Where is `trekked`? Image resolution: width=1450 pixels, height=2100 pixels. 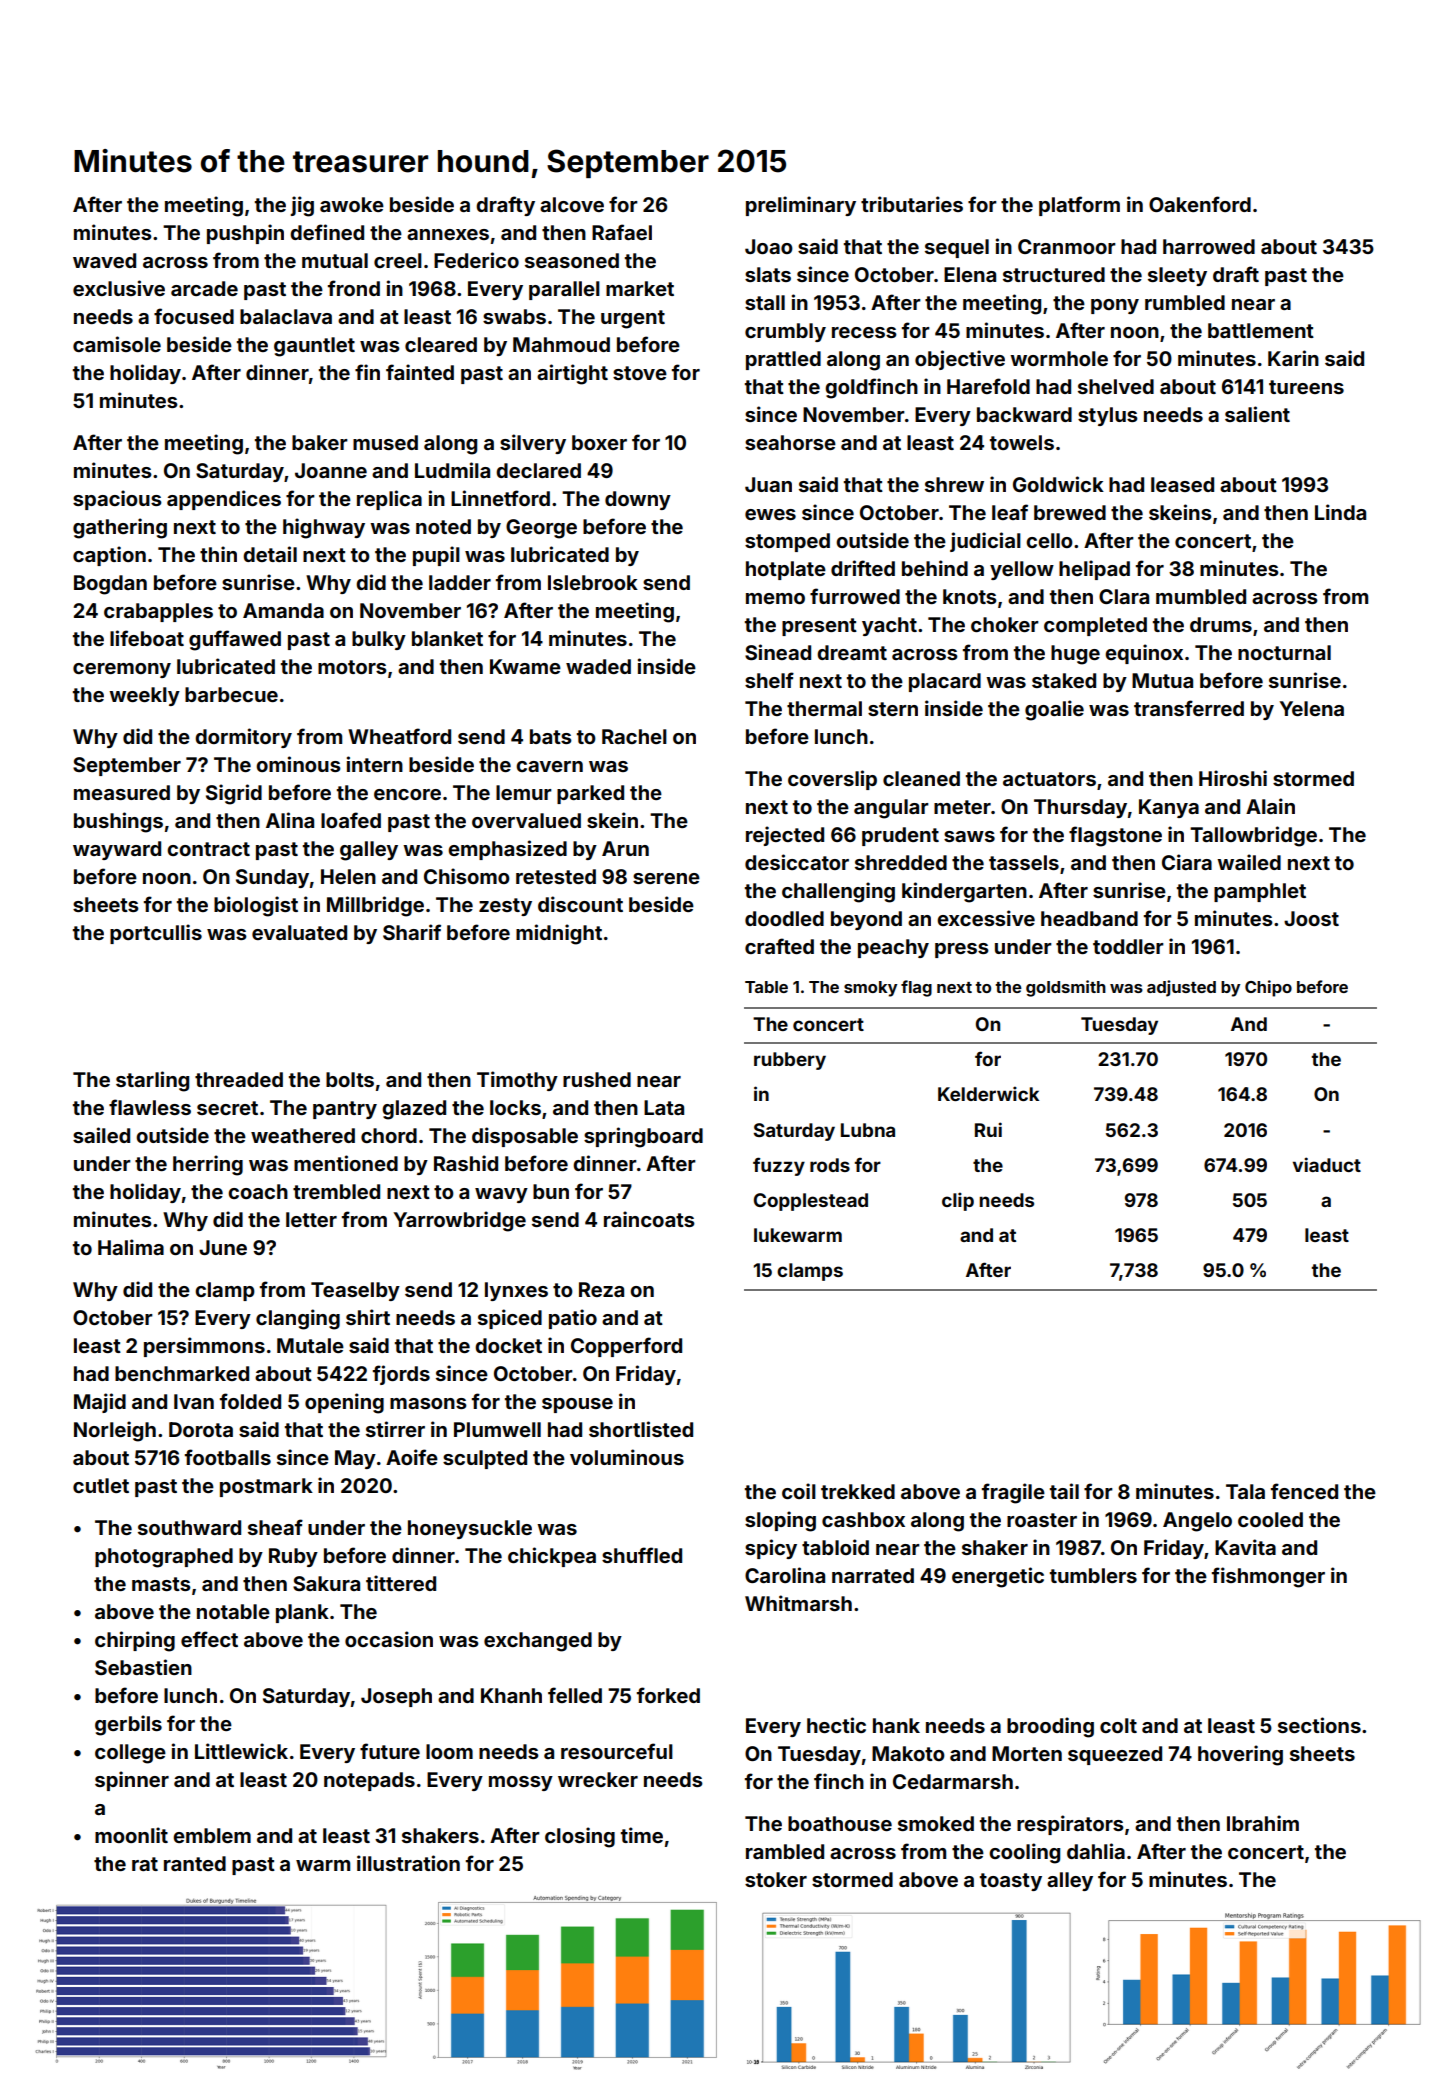
trekked is located at coordinates (858, 1491).
